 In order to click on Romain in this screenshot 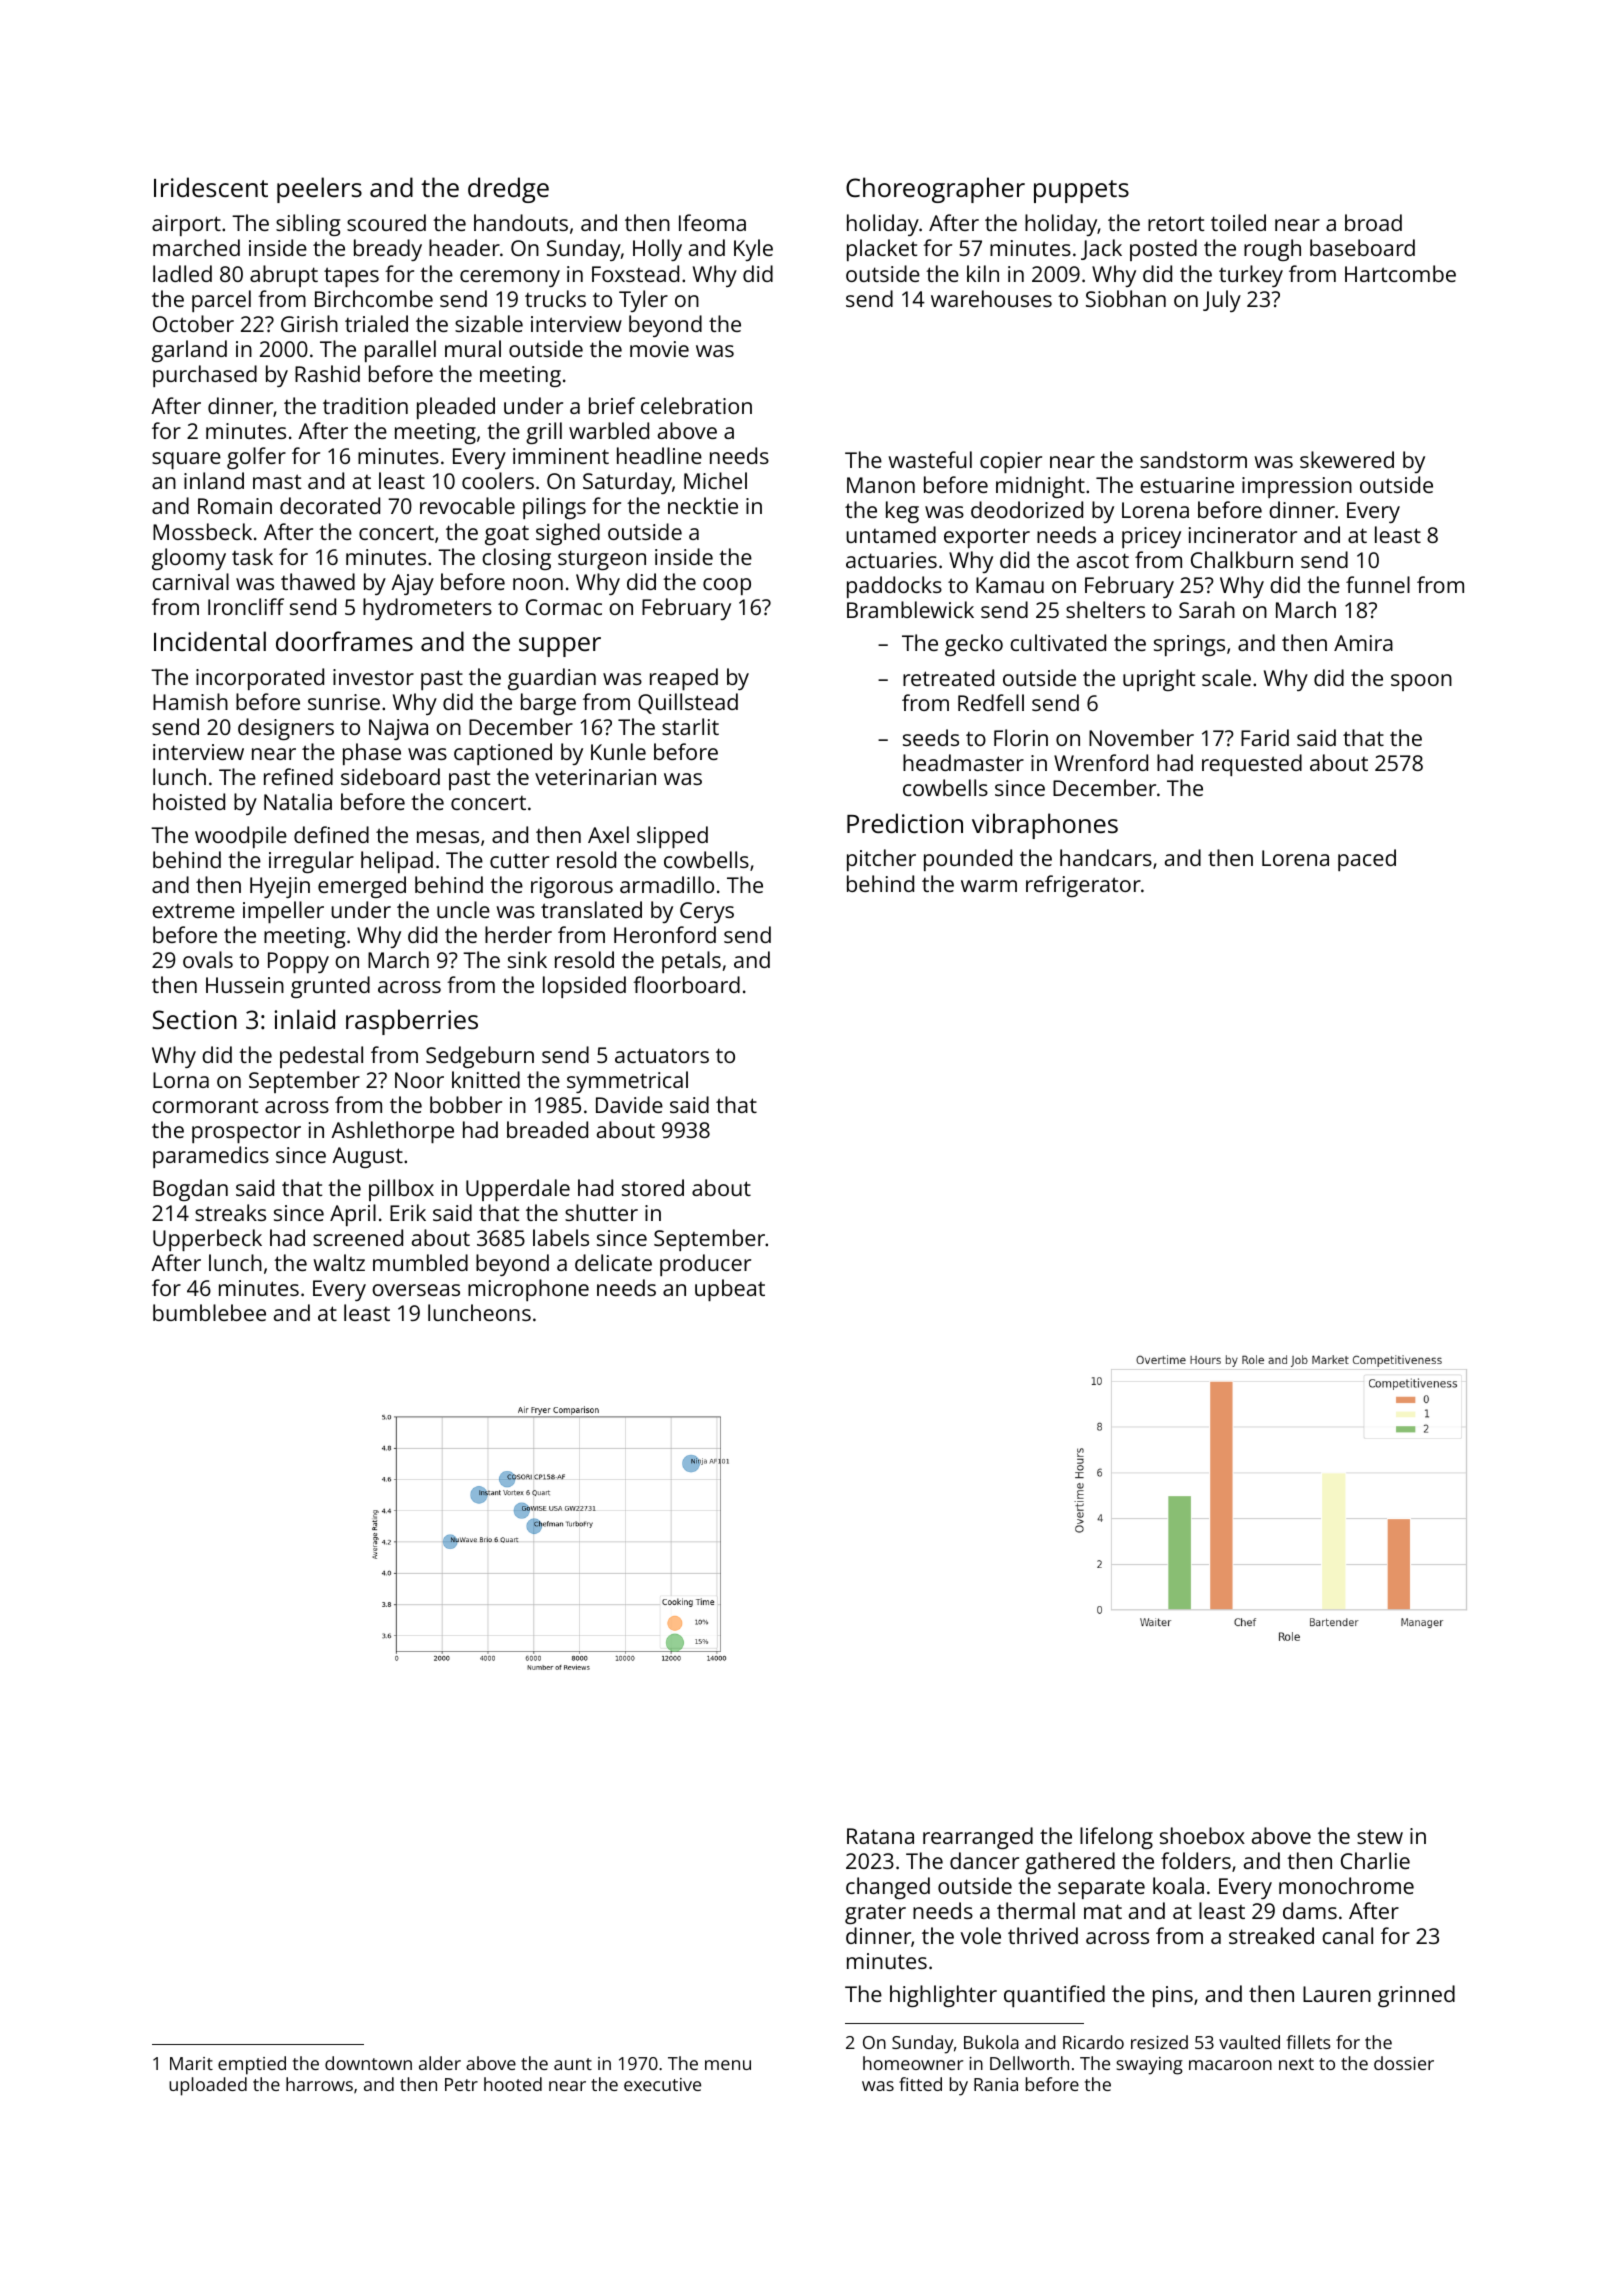, I will do `click(235, 506)`.
